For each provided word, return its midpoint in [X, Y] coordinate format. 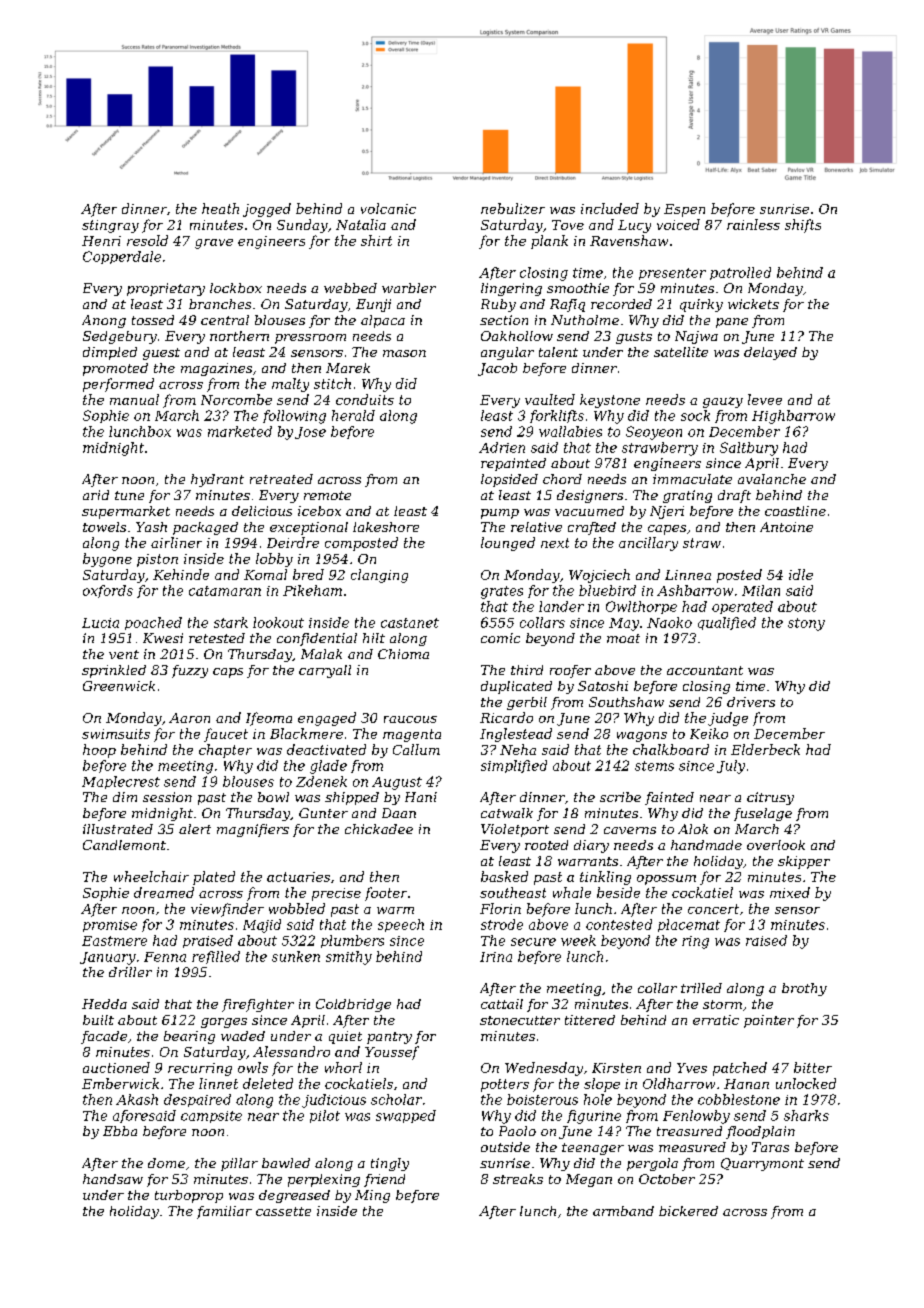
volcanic [388, 208]
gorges [224, 1023]
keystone [610, 401]
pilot [325, 1116]
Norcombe [236, 399]
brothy [804, 989]
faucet [226, 735]
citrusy [770, 798]
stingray [110, 226]
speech [401, 925]
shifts [803, 226]
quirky [701, 305]
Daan [399, 813]
